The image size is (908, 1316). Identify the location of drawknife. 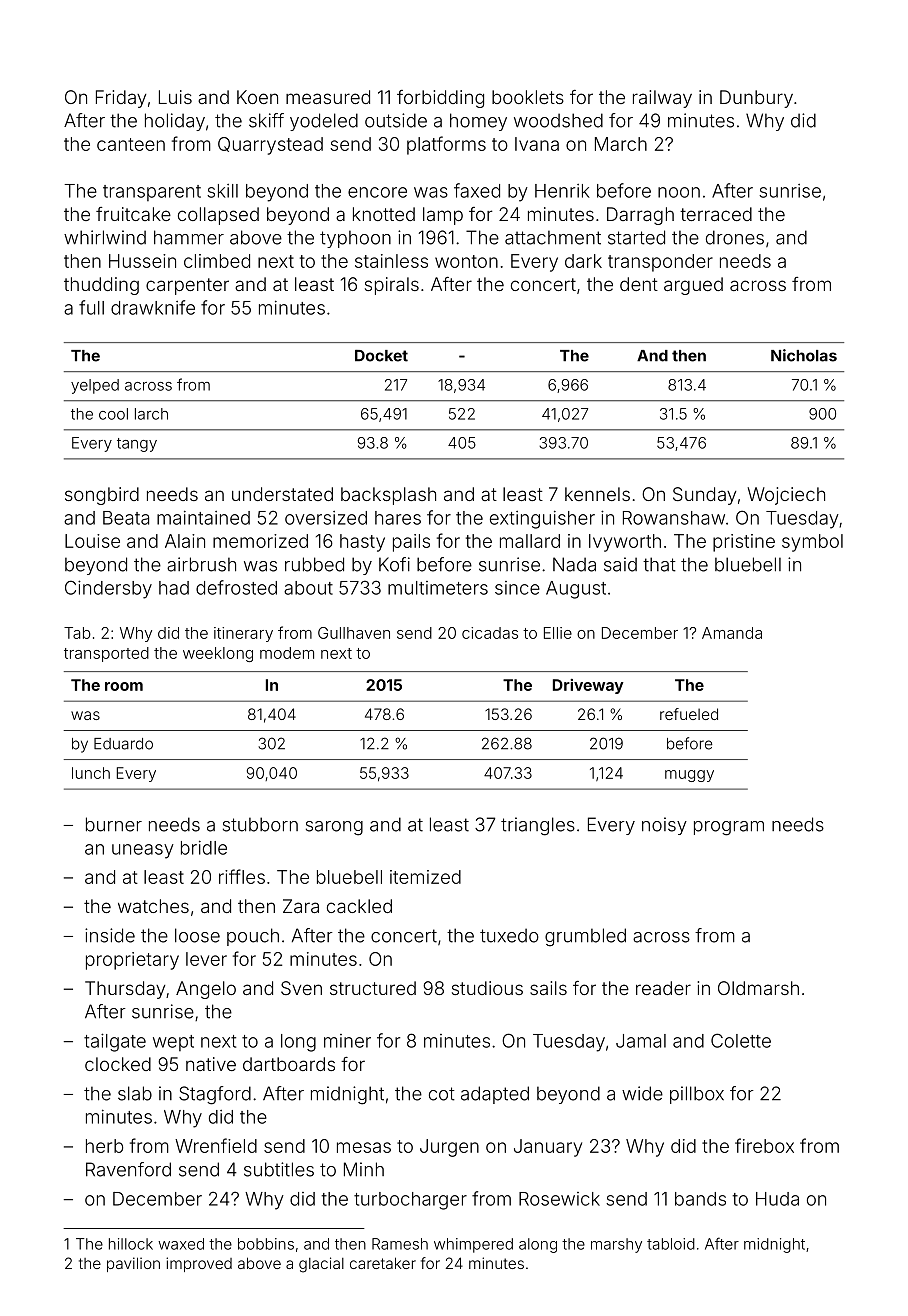
(153, 307).
